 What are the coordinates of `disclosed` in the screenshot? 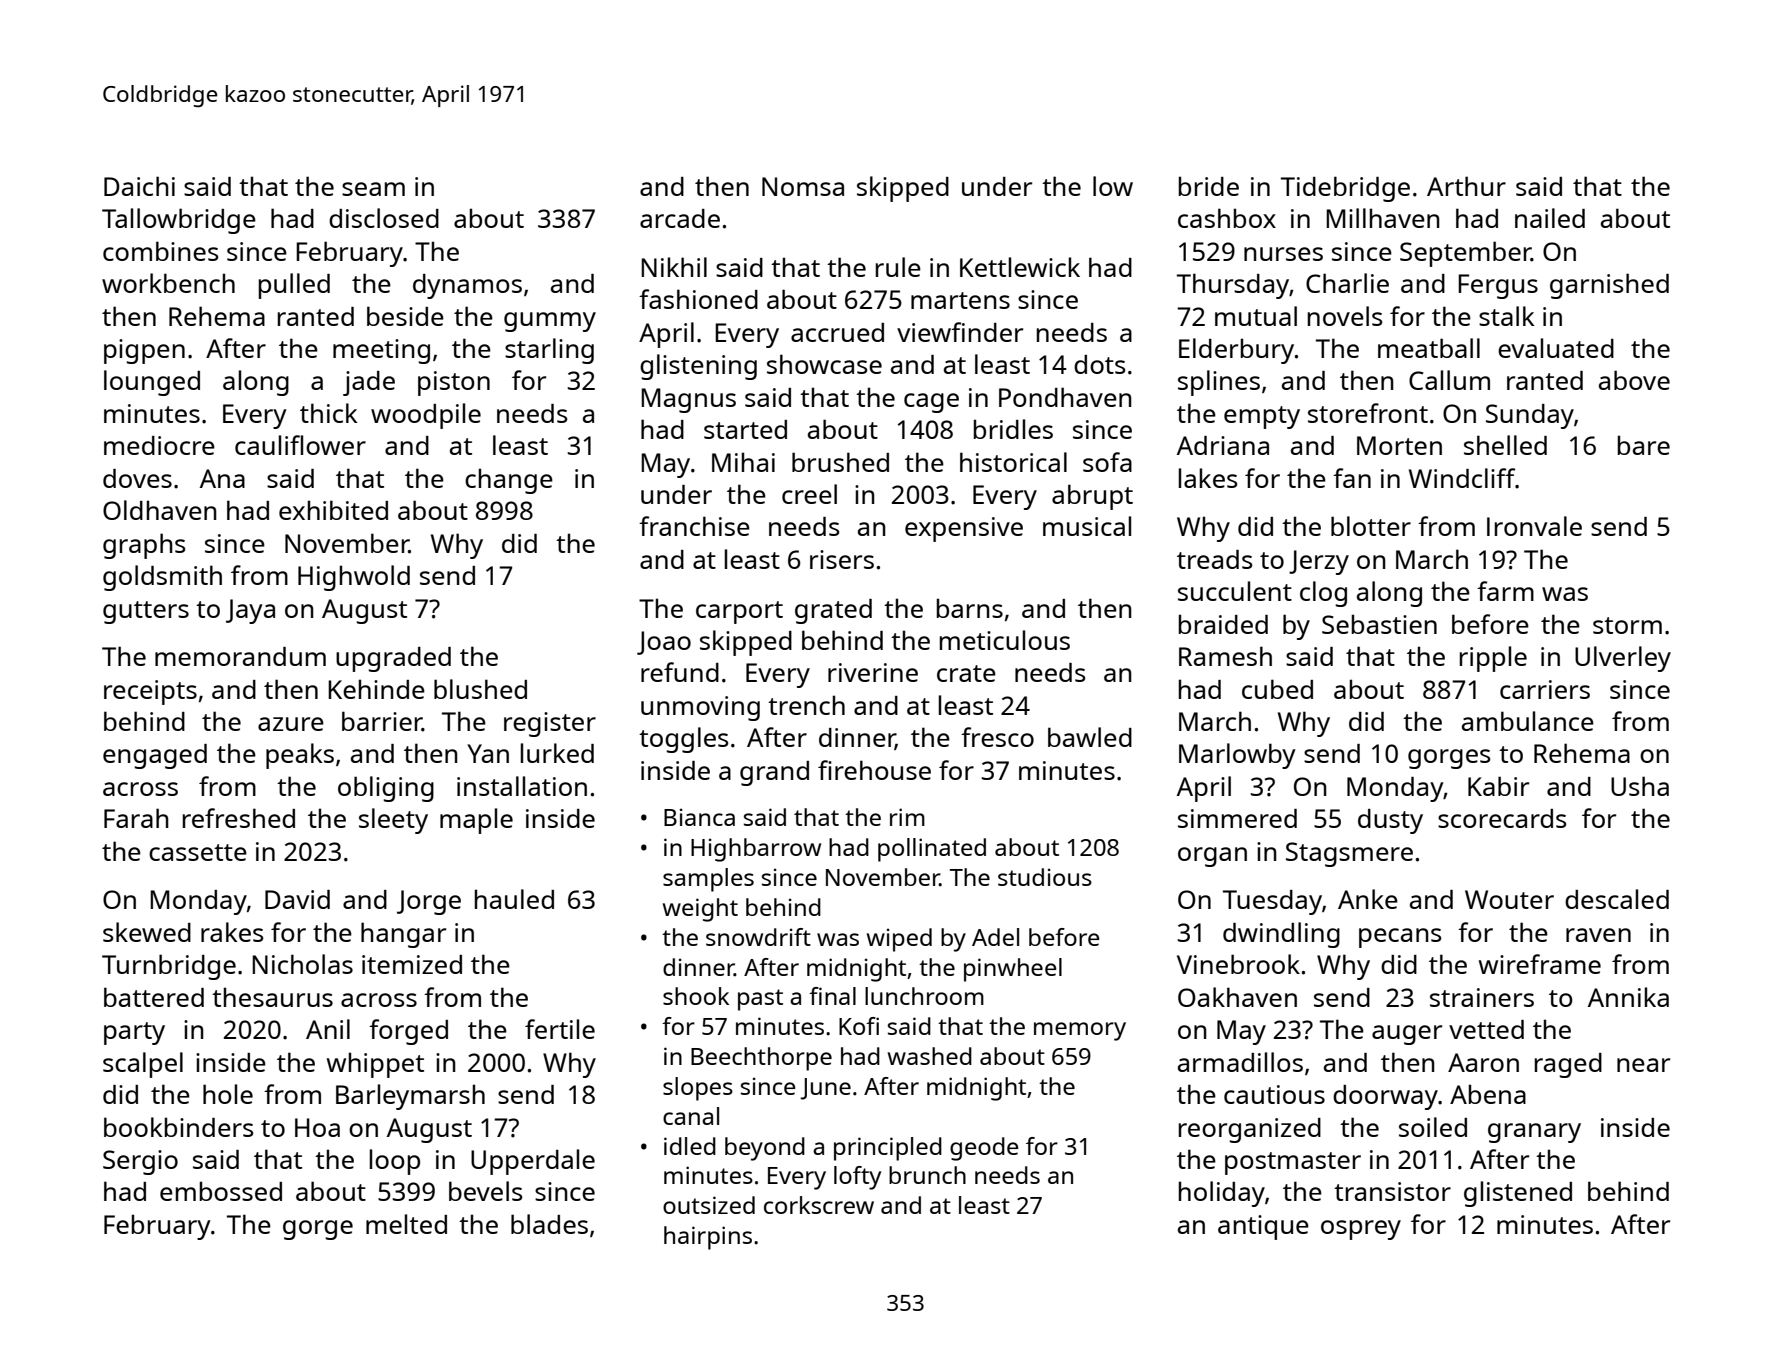 It's located at (384, 218).
